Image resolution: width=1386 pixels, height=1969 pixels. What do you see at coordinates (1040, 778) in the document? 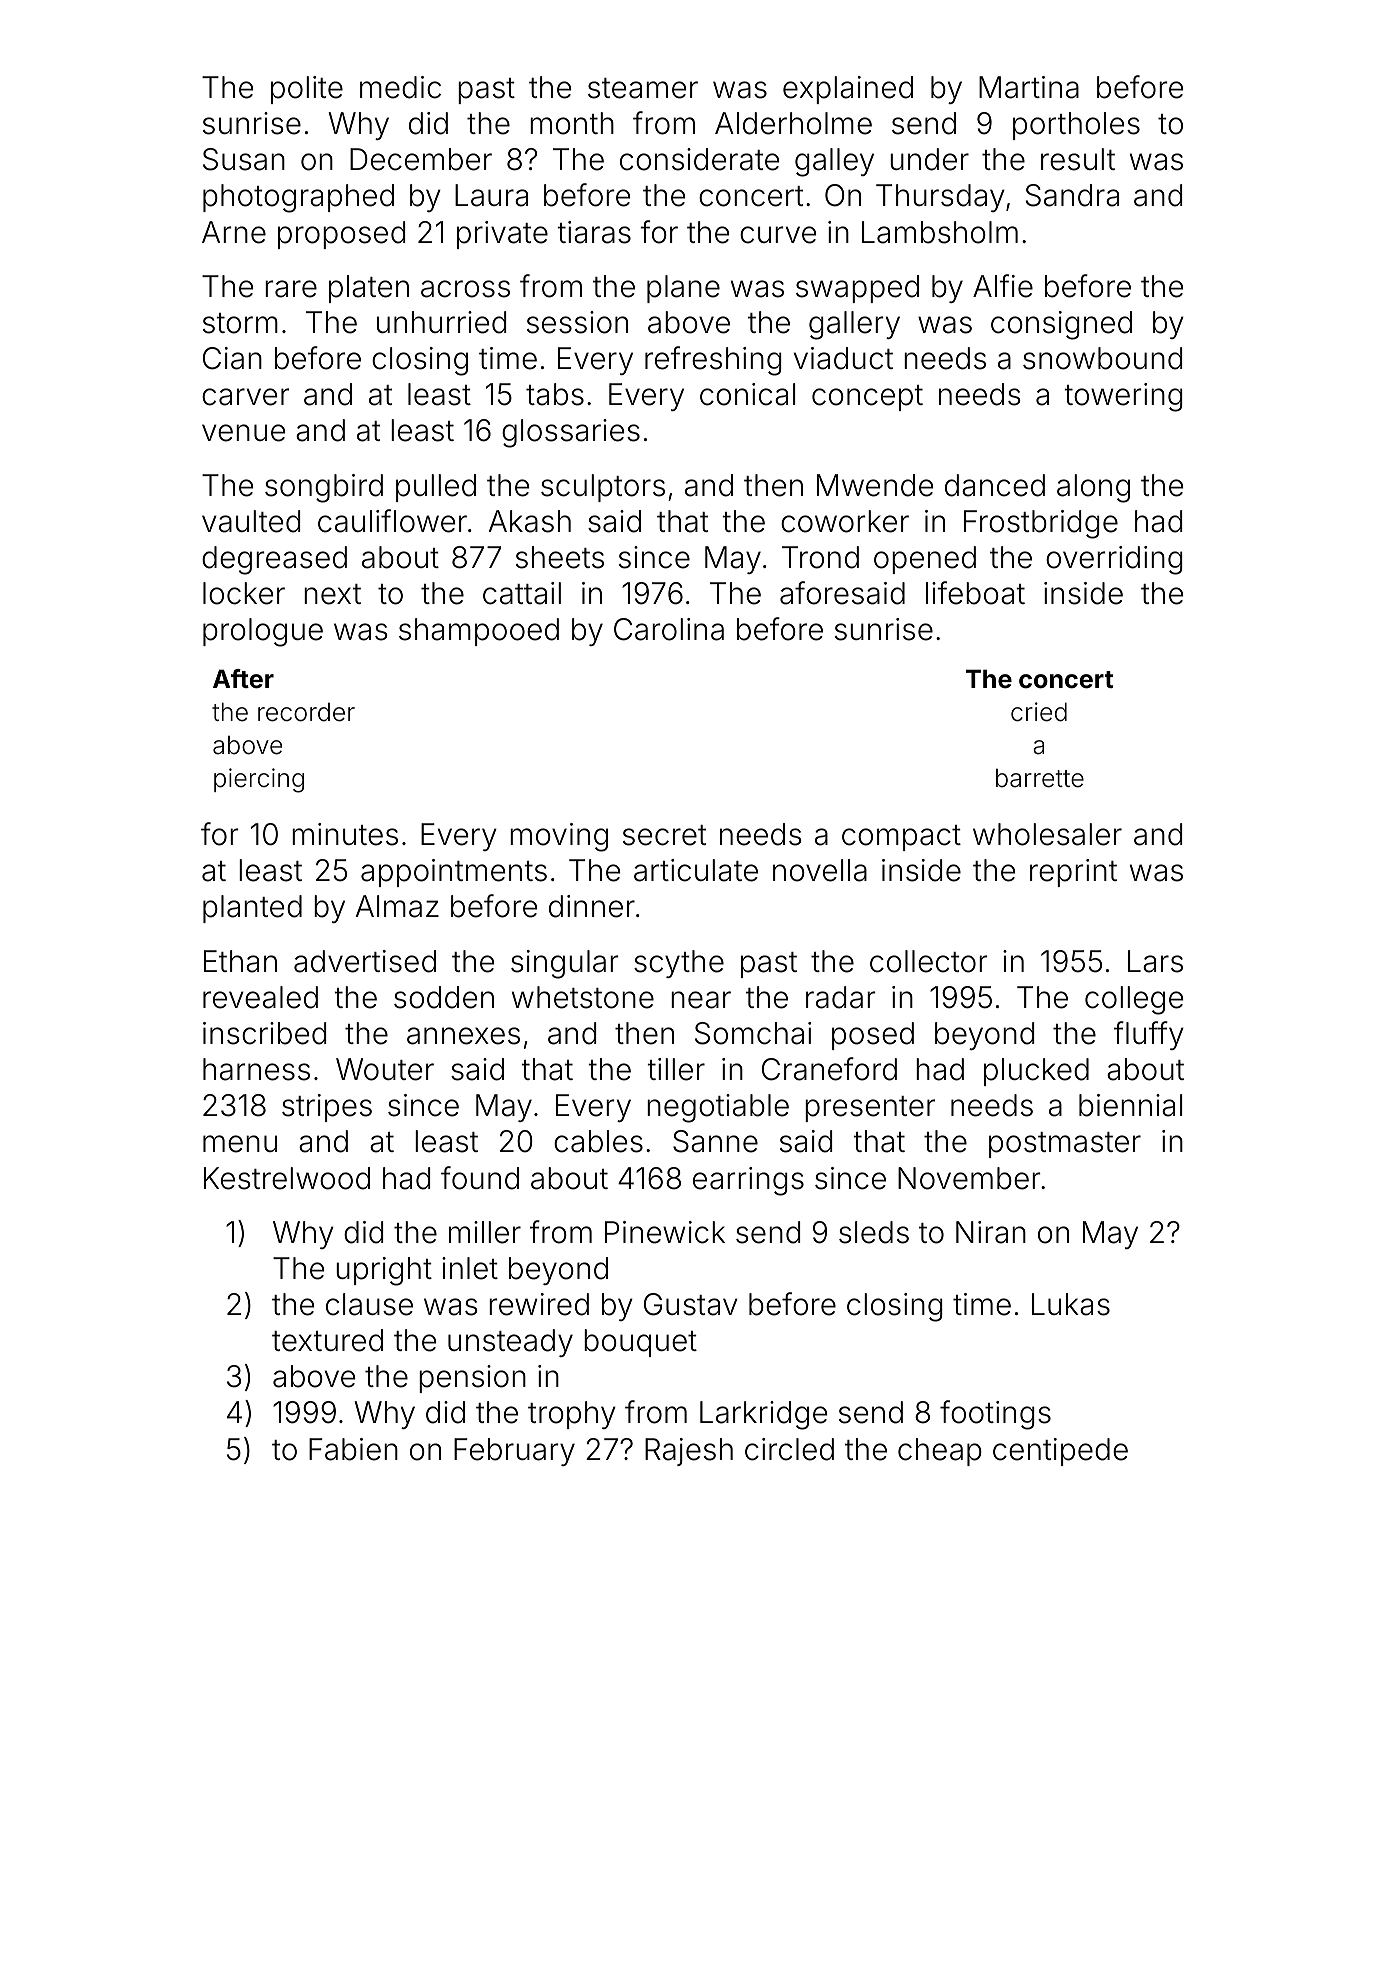
I see `barrette` at bounding box center [1040, 778].
